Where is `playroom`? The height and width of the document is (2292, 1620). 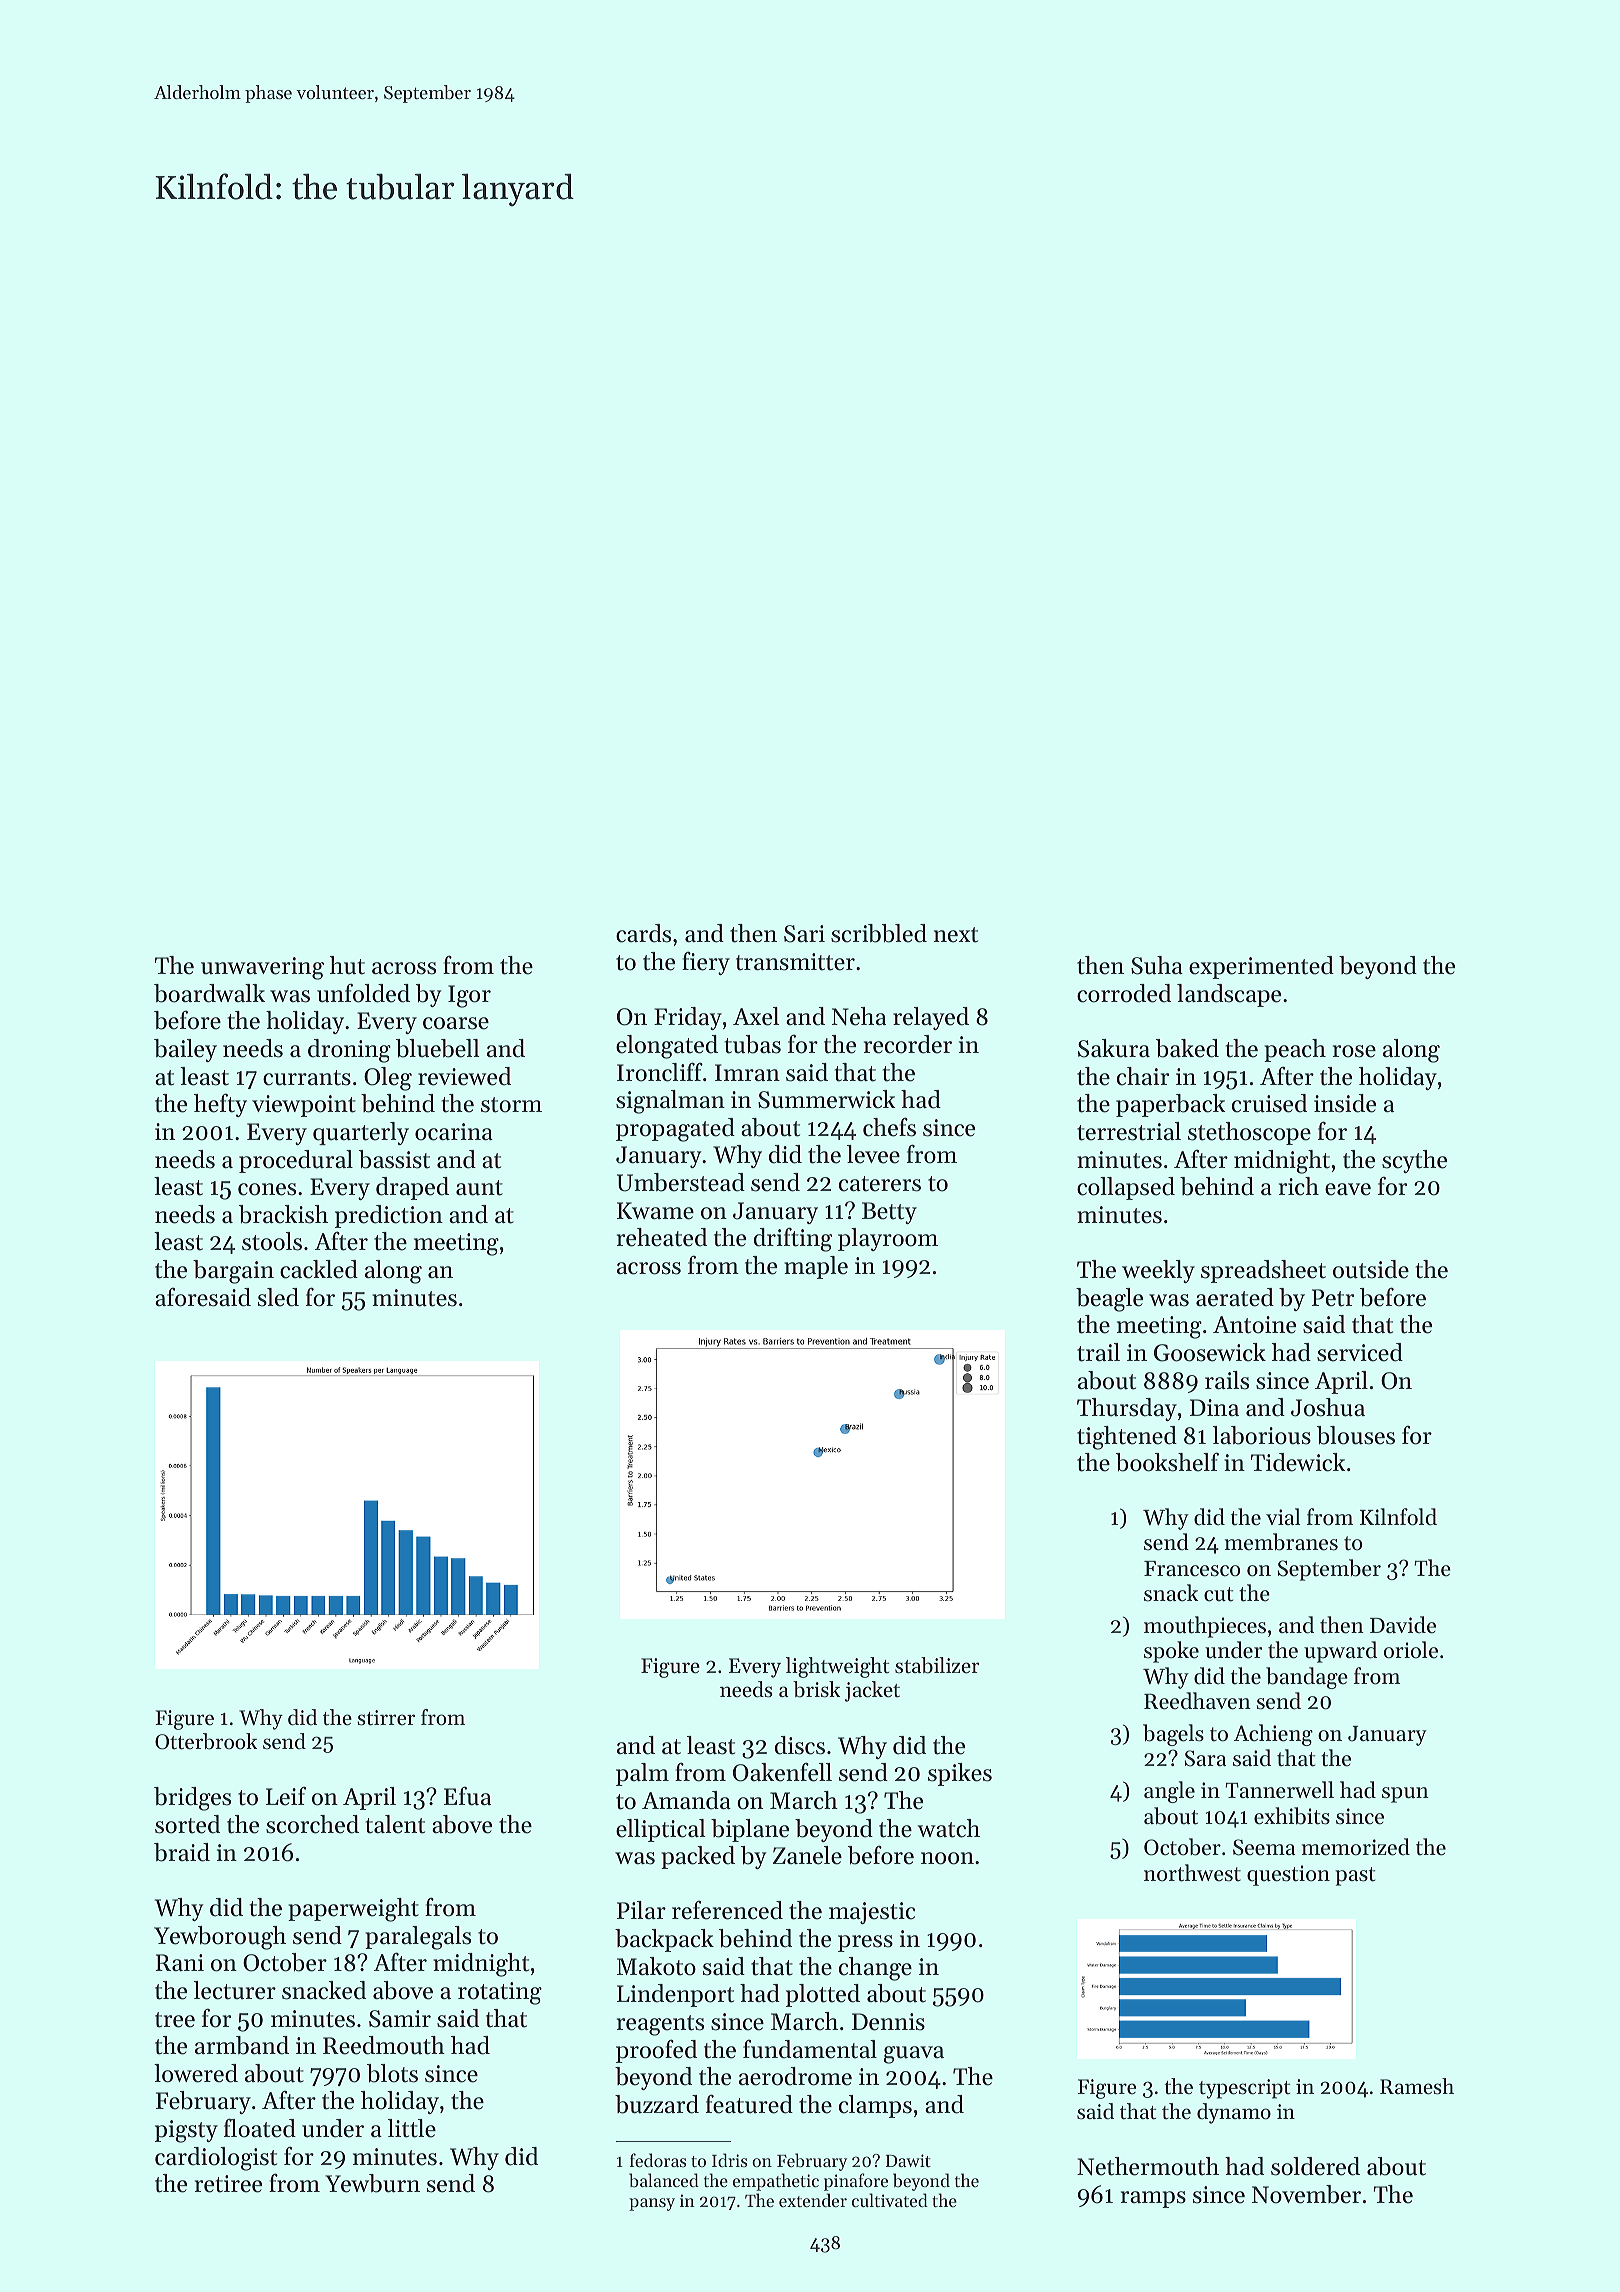
playroom is located at coordinates (888, 1239).
